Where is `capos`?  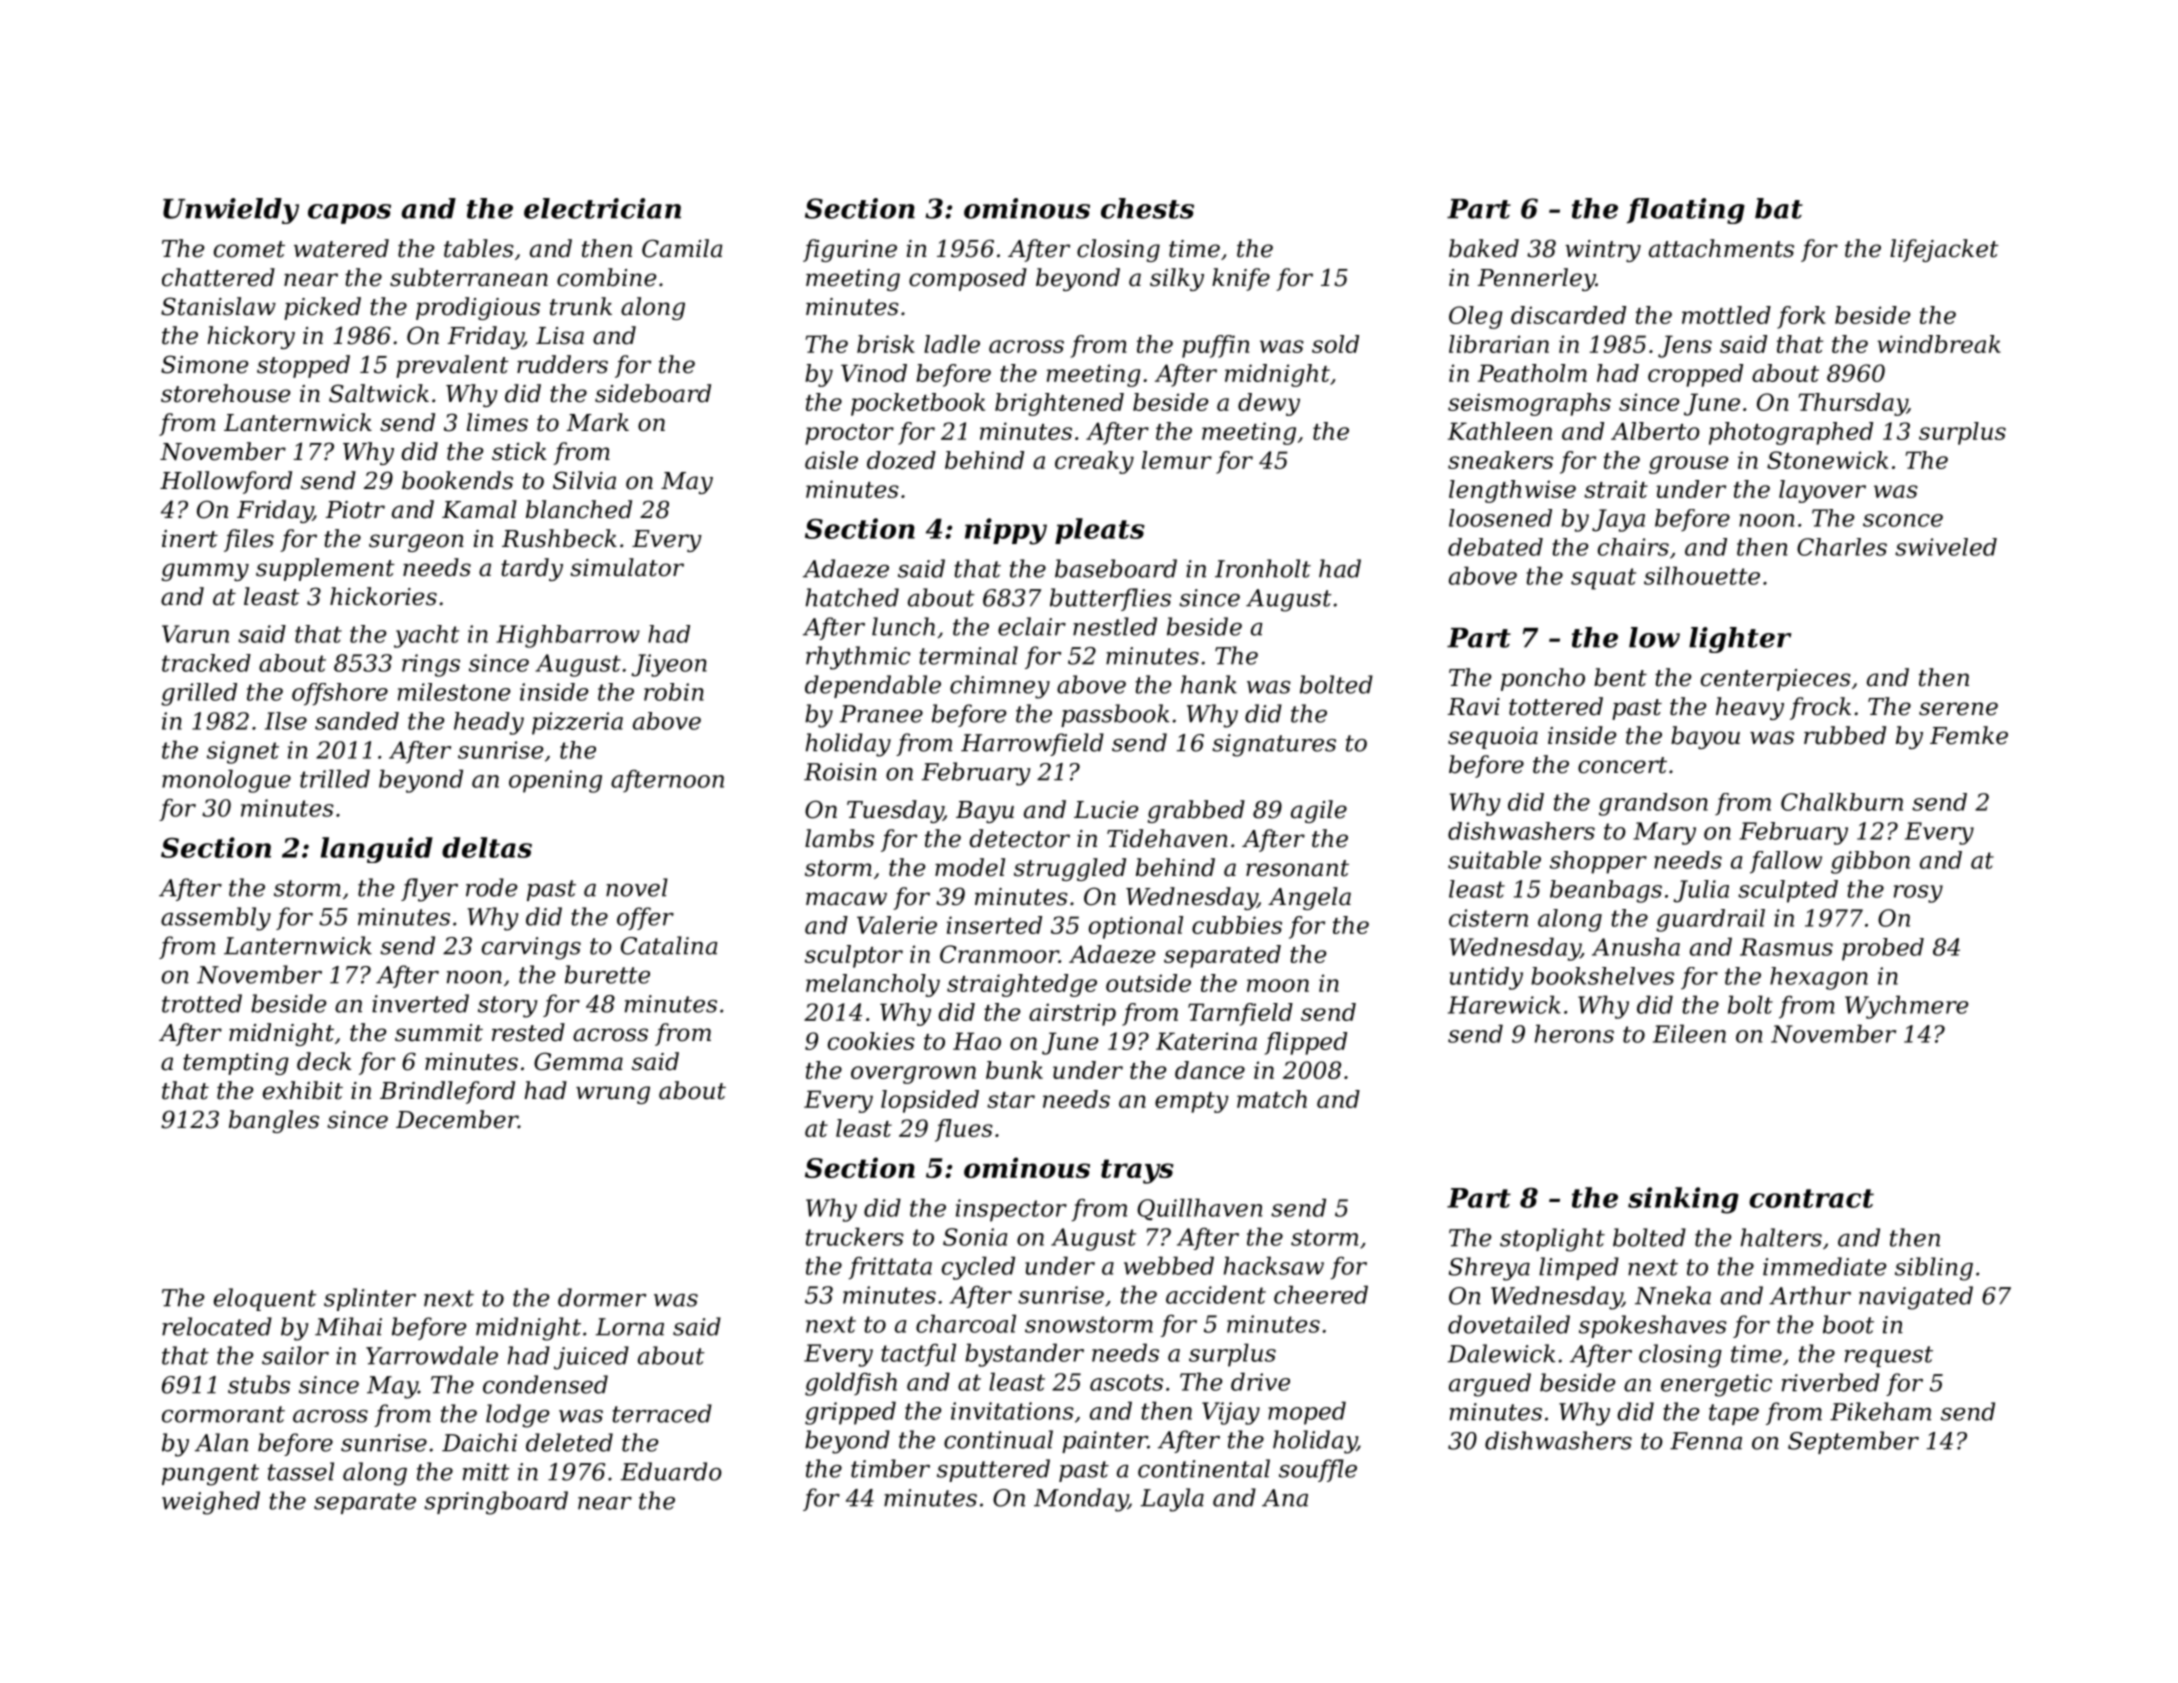
capos is located at coordinates (349, 214).
